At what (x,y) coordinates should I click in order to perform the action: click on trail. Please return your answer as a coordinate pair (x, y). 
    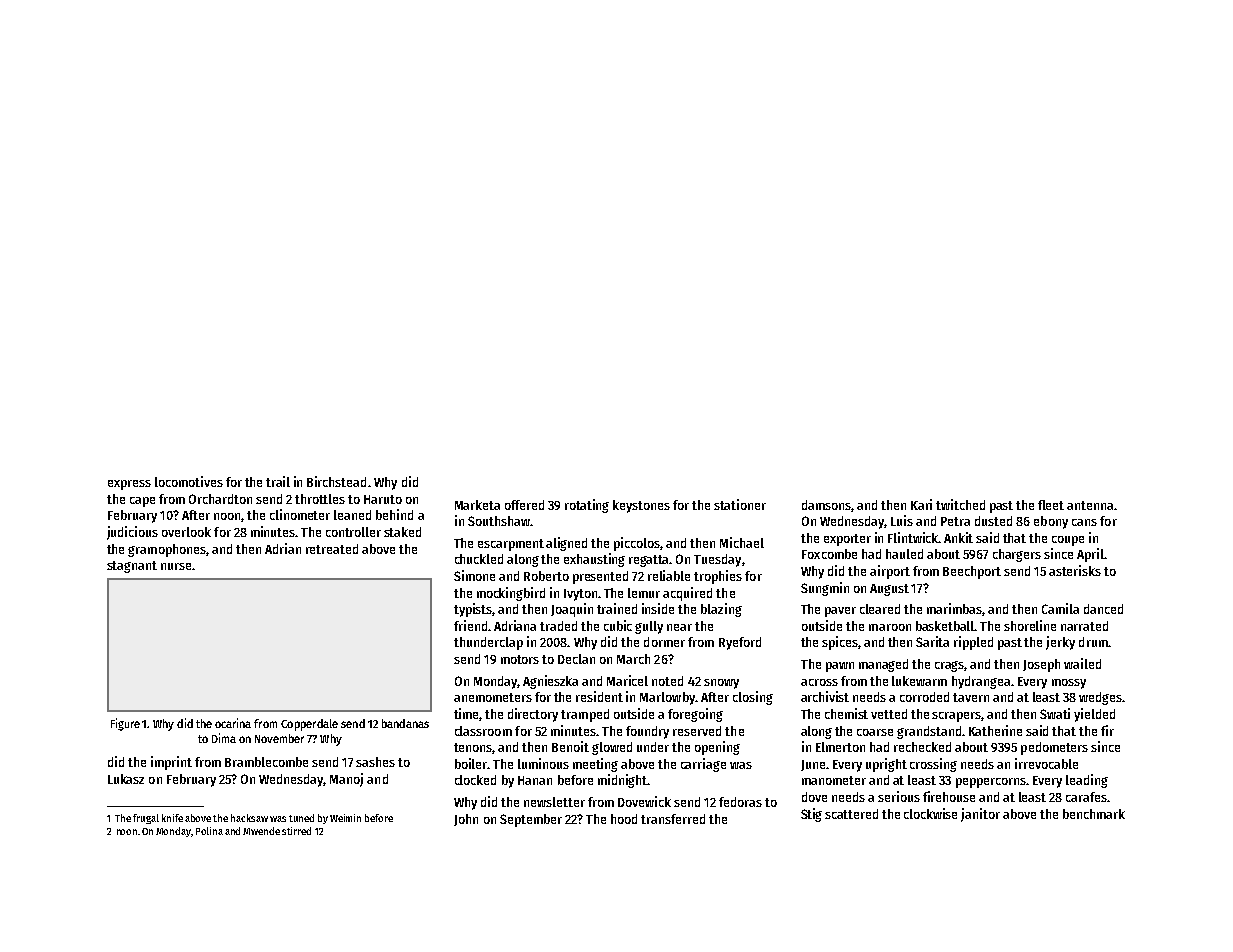
    Looking at the image, I should click on (278, 481).
